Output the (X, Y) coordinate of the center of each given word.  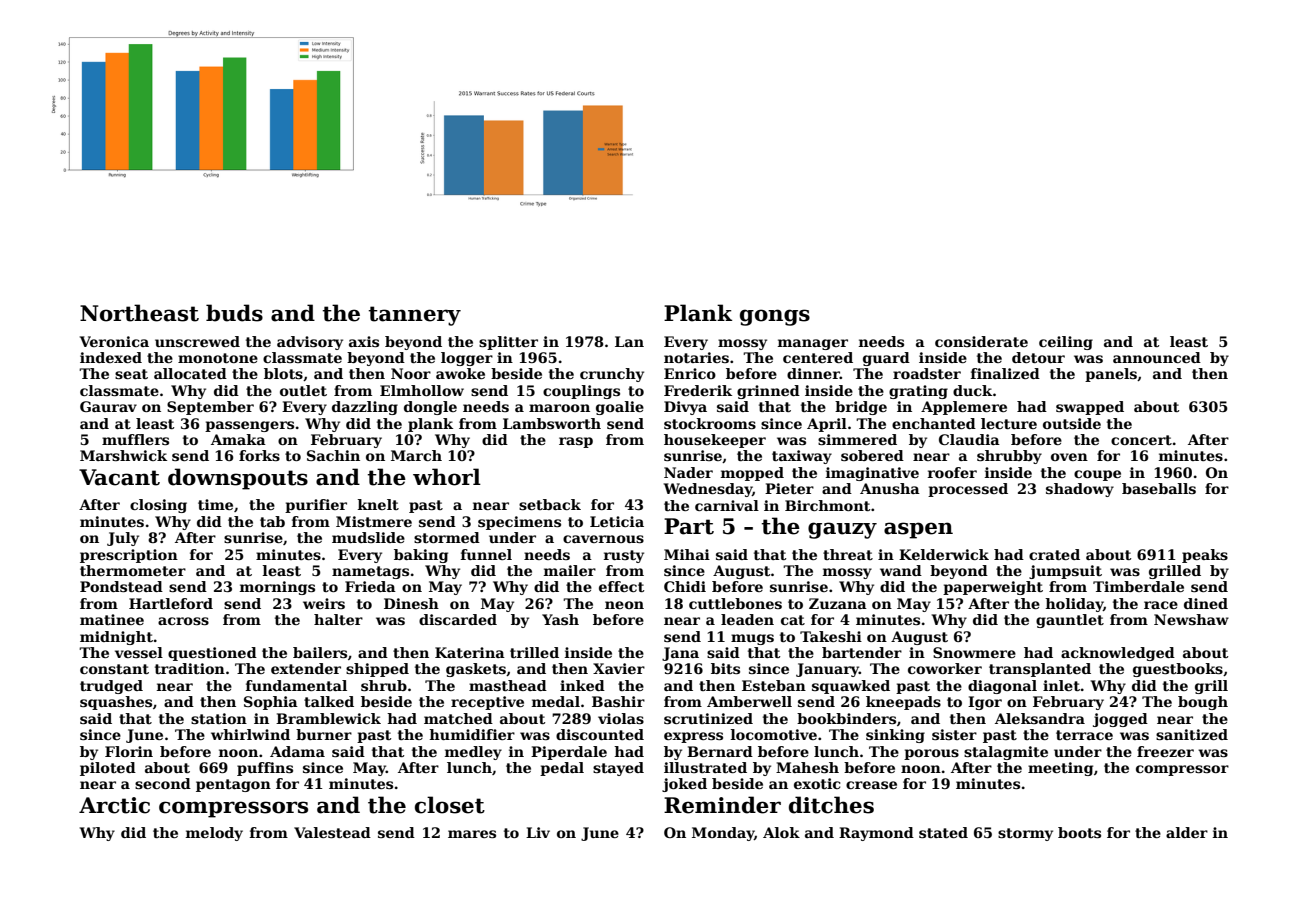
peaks (1205, 556)
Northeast (139, 313)
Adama (297, 751)
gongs (775, 317)
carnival (727, 505)
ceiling (1066, 343)
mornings (277, 588)
